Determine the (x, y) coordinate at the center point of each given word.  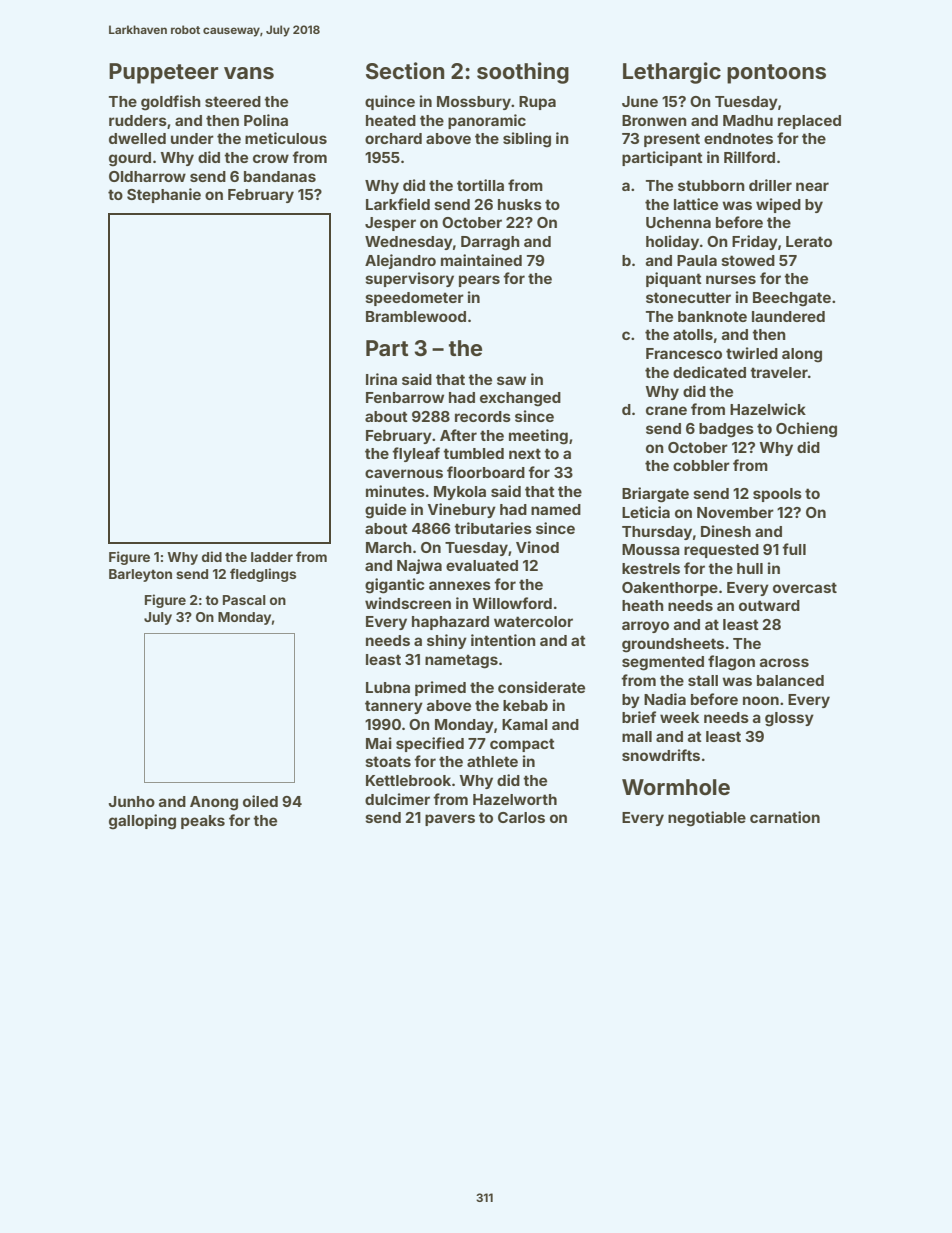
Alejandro (400, 261)
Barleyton (140, 575)
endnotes (738, 138)
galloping (142, 822)
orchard (393, 138)
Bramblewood (416, 316)
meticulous (286, 138)
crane (666, 410)
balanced (790, 680)
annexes (460, 585)
